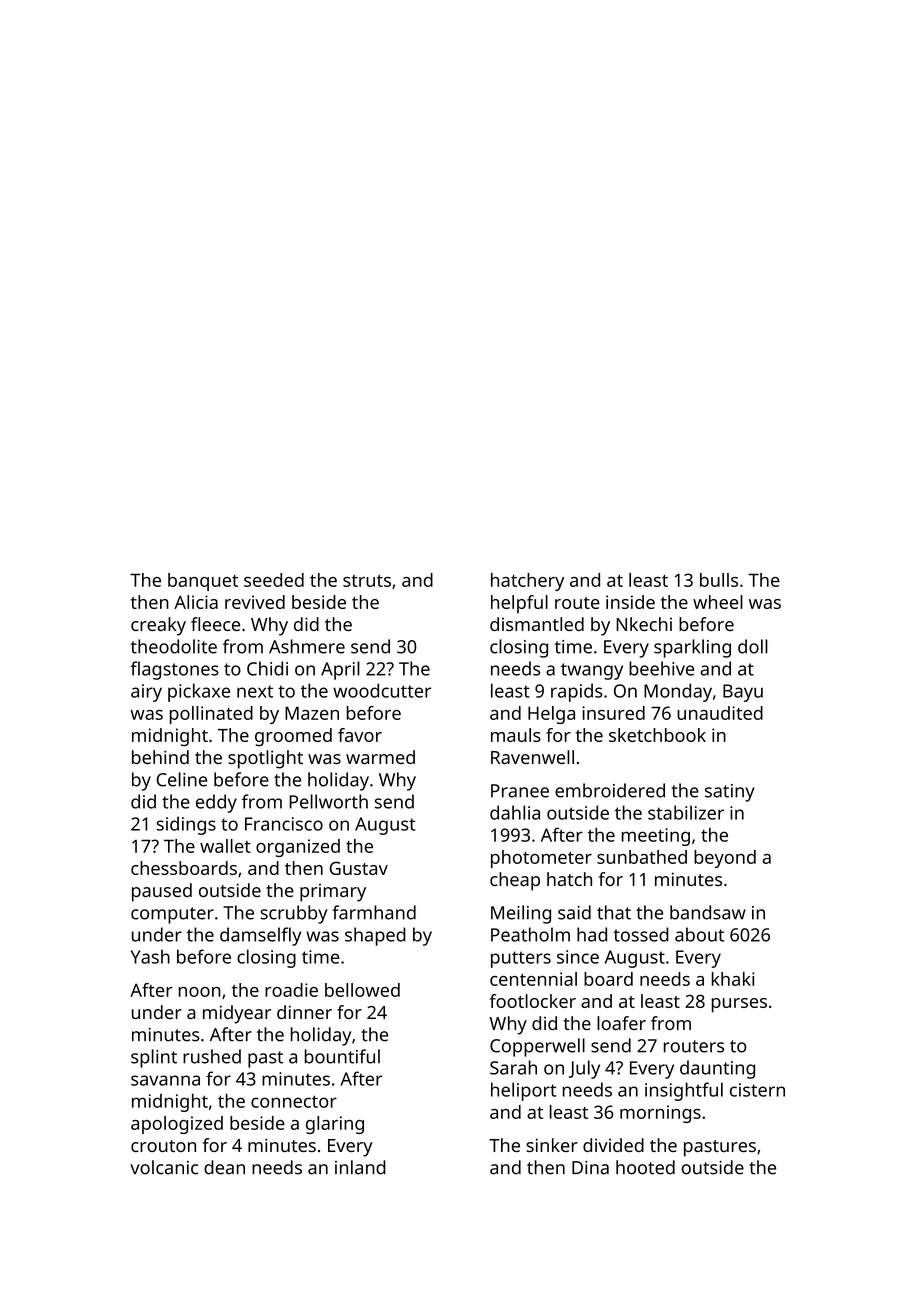  What do you see at coordinates (730, 793) in the screenshot?
I see `satiny` at bounding box center [730, 793].
